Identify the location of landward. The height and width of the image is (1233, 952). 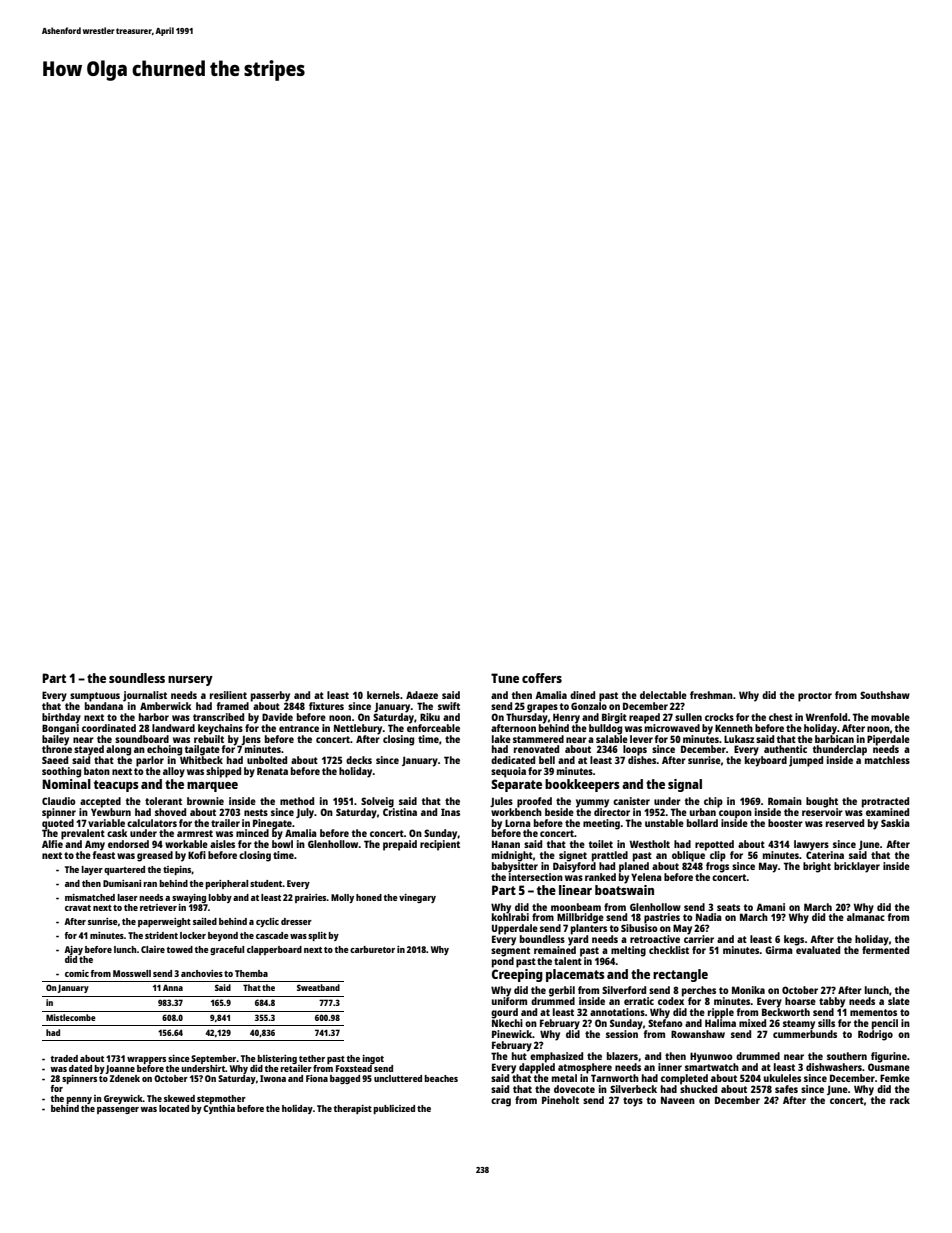
(173, 728).
